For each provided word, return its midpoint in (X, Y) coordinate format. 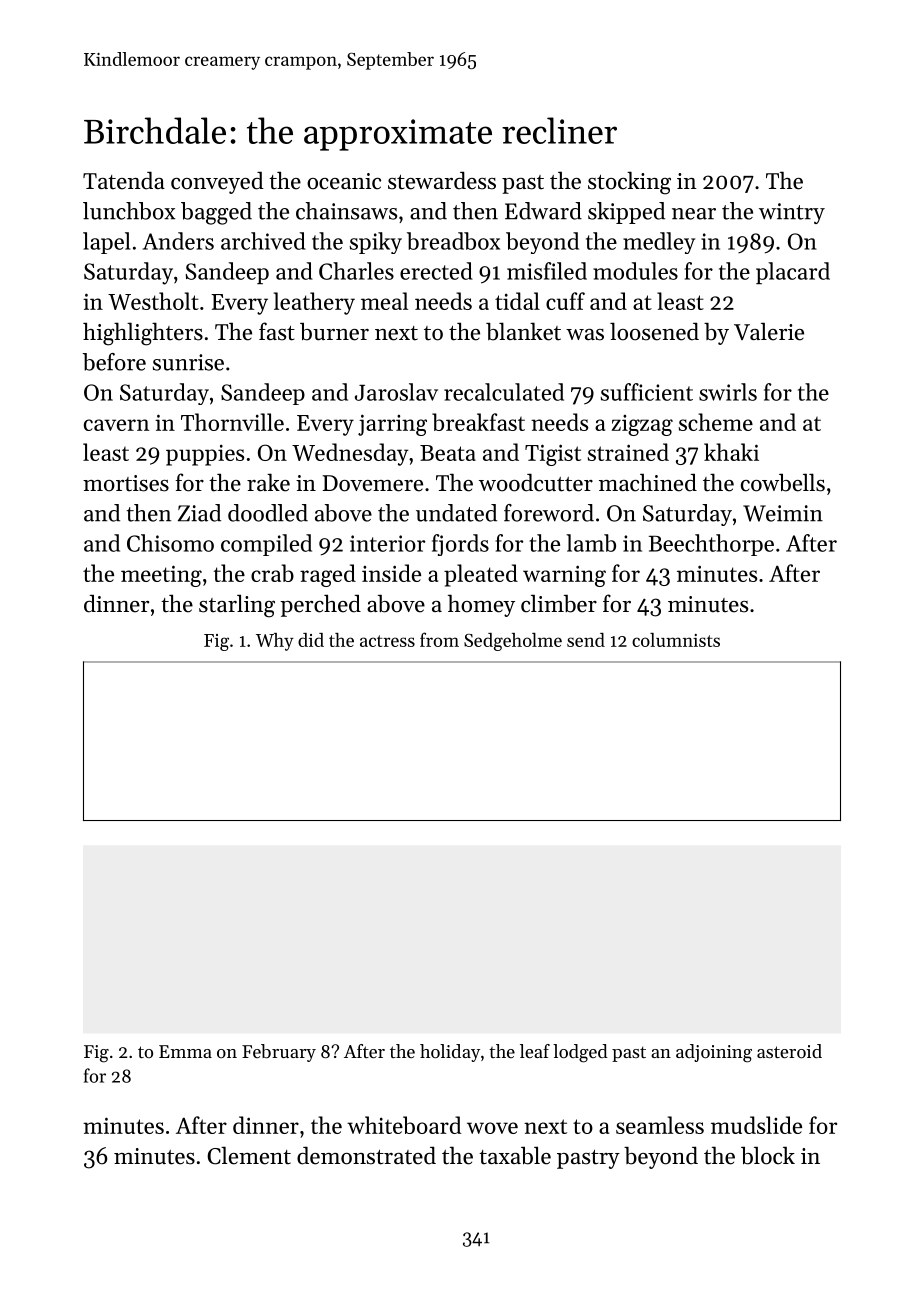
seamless (660, 1125)
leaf (535, 1051)
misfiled (547, 271)
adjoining (714, 1053)
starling (237, 606)
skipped (626, 213)
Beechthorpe (711, 545)
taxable (515, 1155)
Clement (249, 1155)
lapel (106, 243)
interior (387, 543)
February (279, 1053)
